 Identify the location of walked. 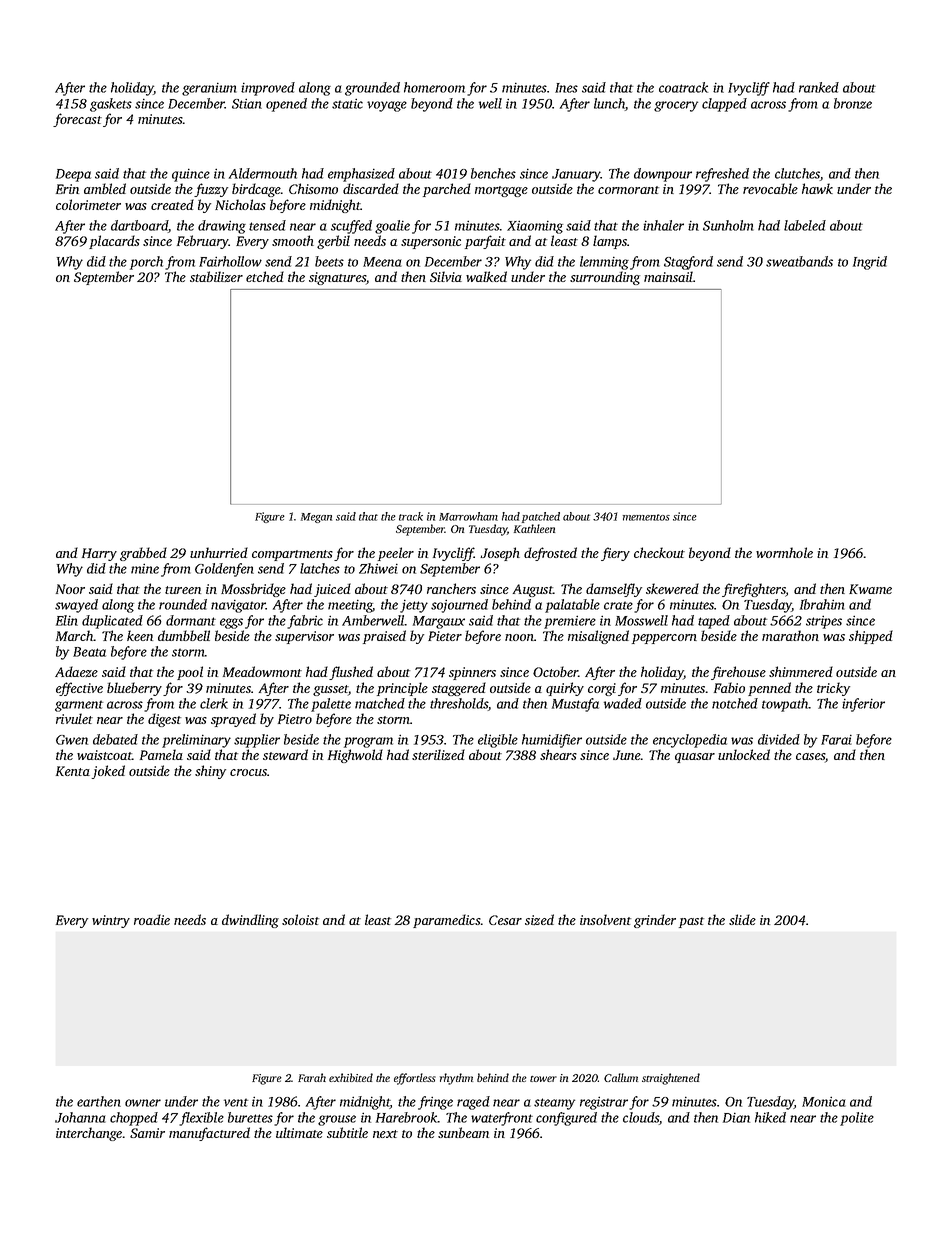
(486, 276).
